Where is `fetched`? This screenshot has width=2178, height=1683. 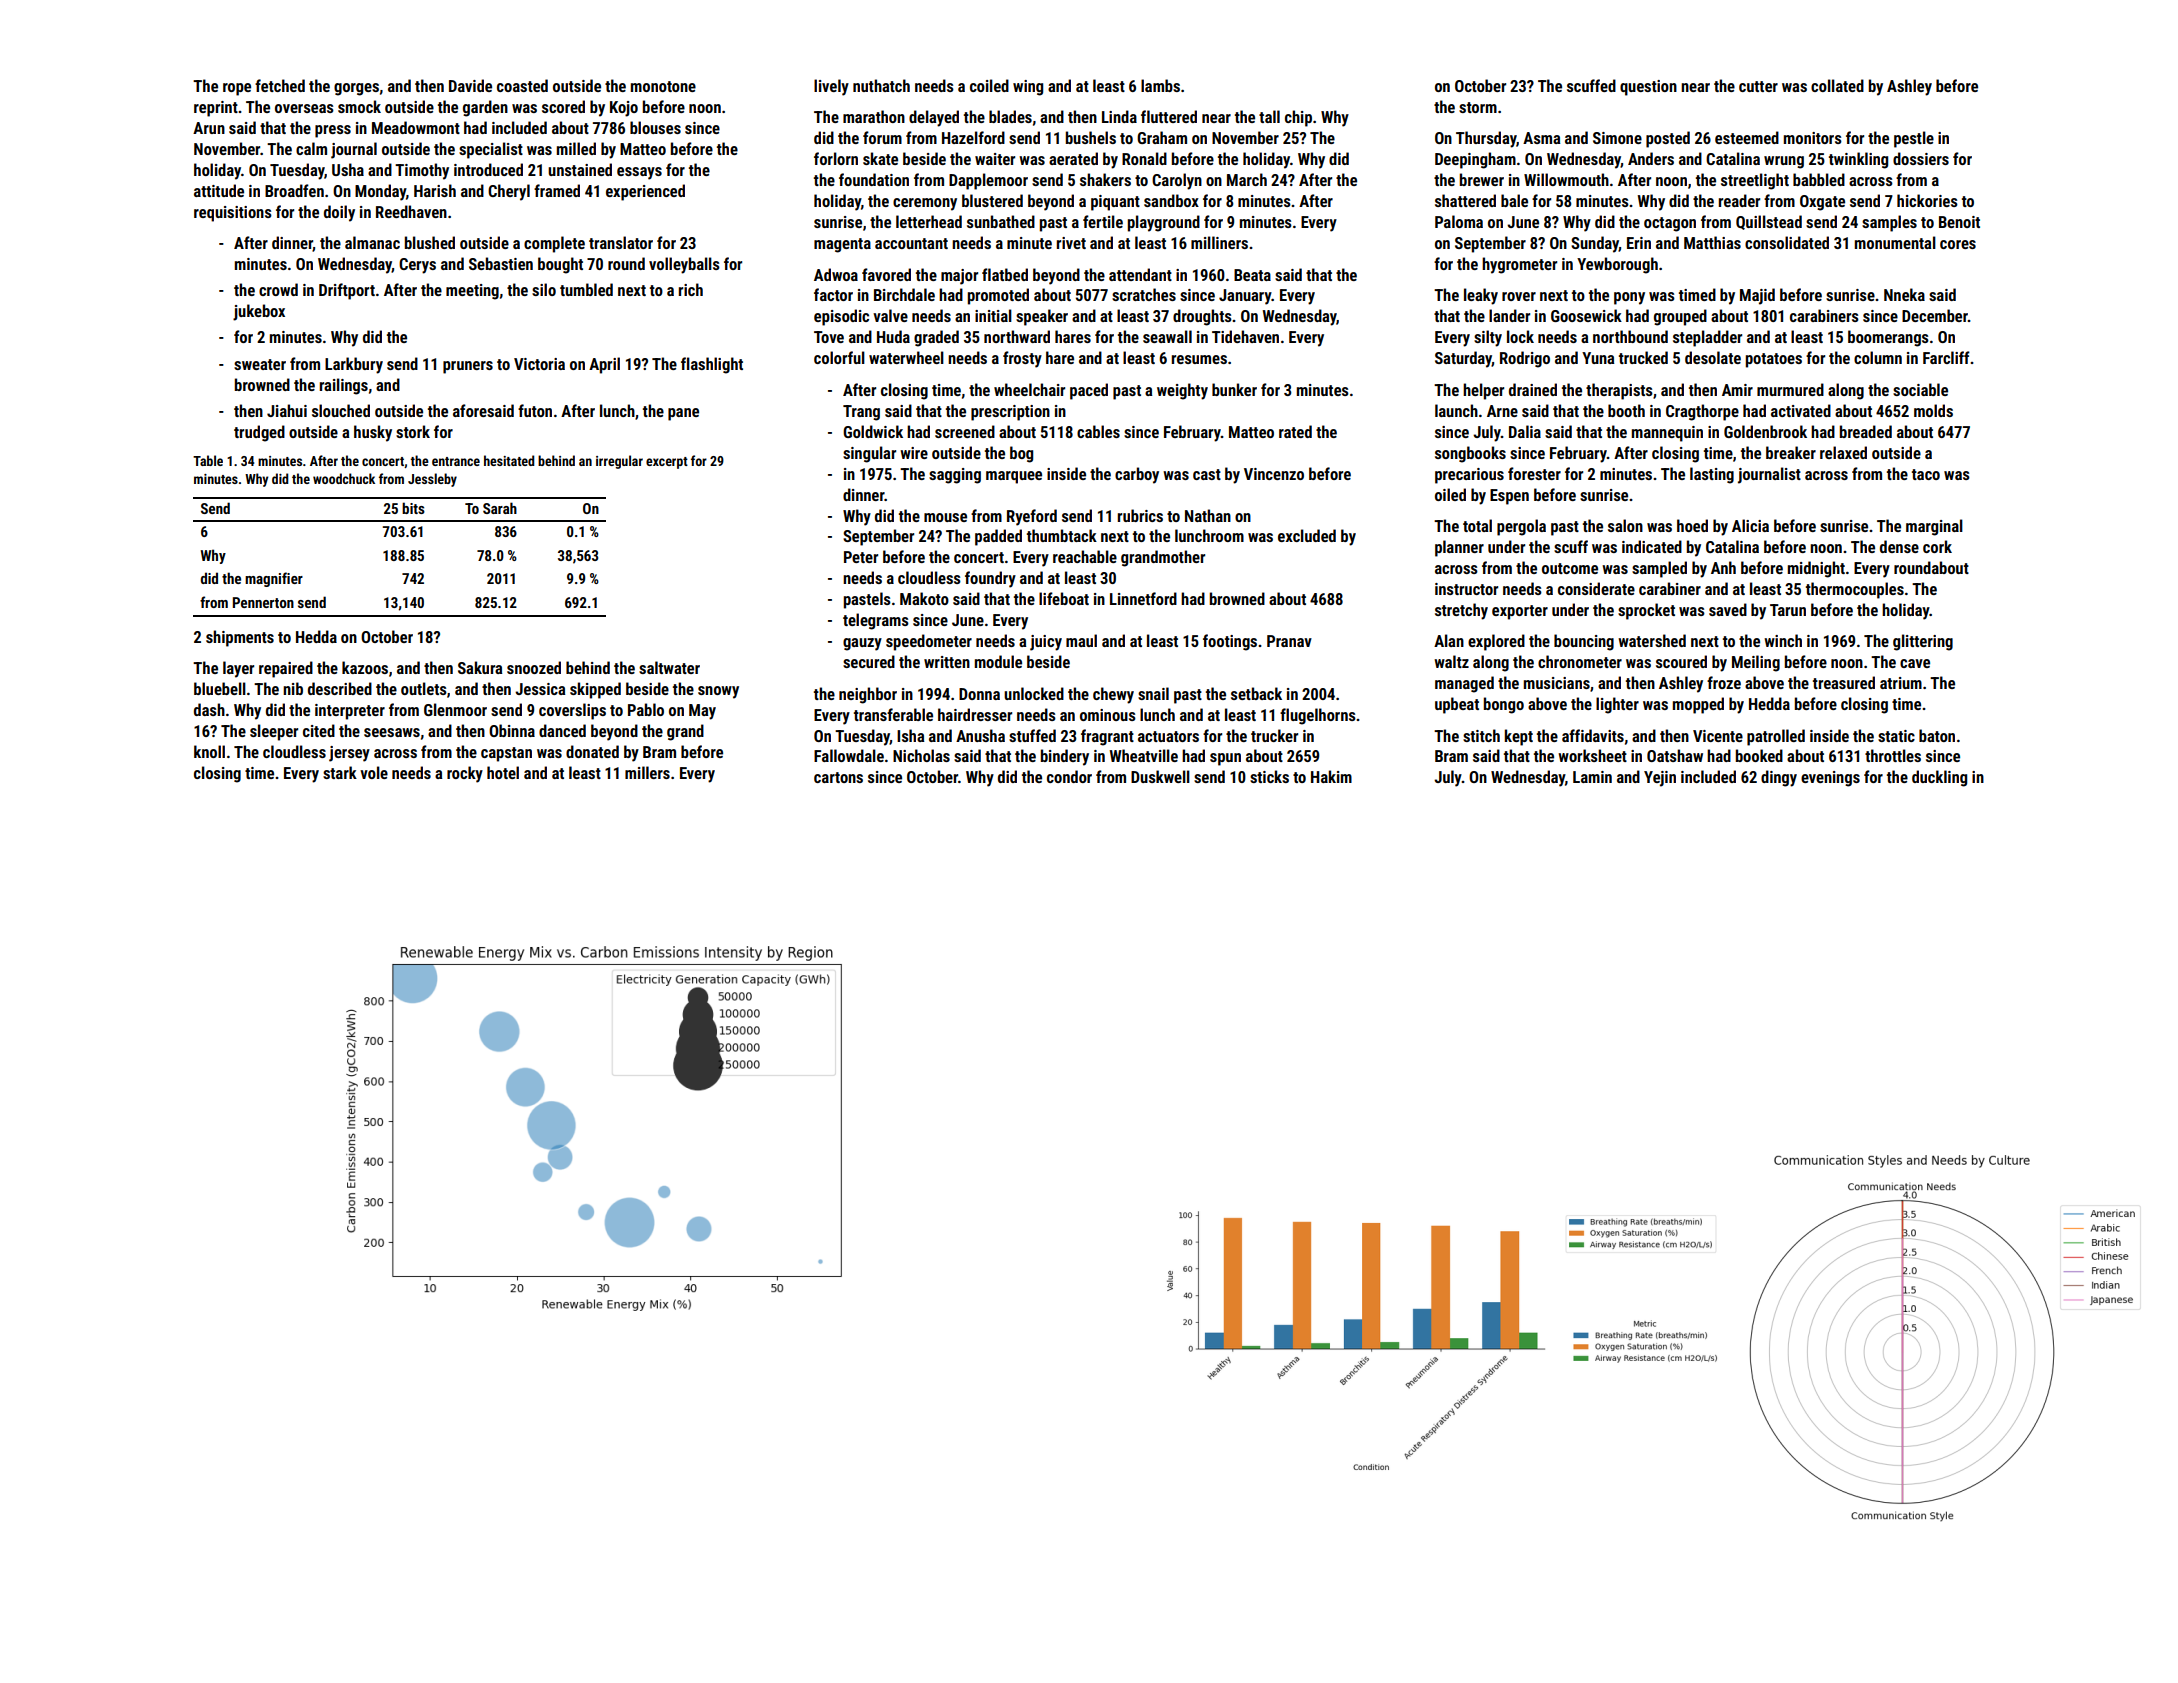
fetched is located at coordinates (280, 85).
